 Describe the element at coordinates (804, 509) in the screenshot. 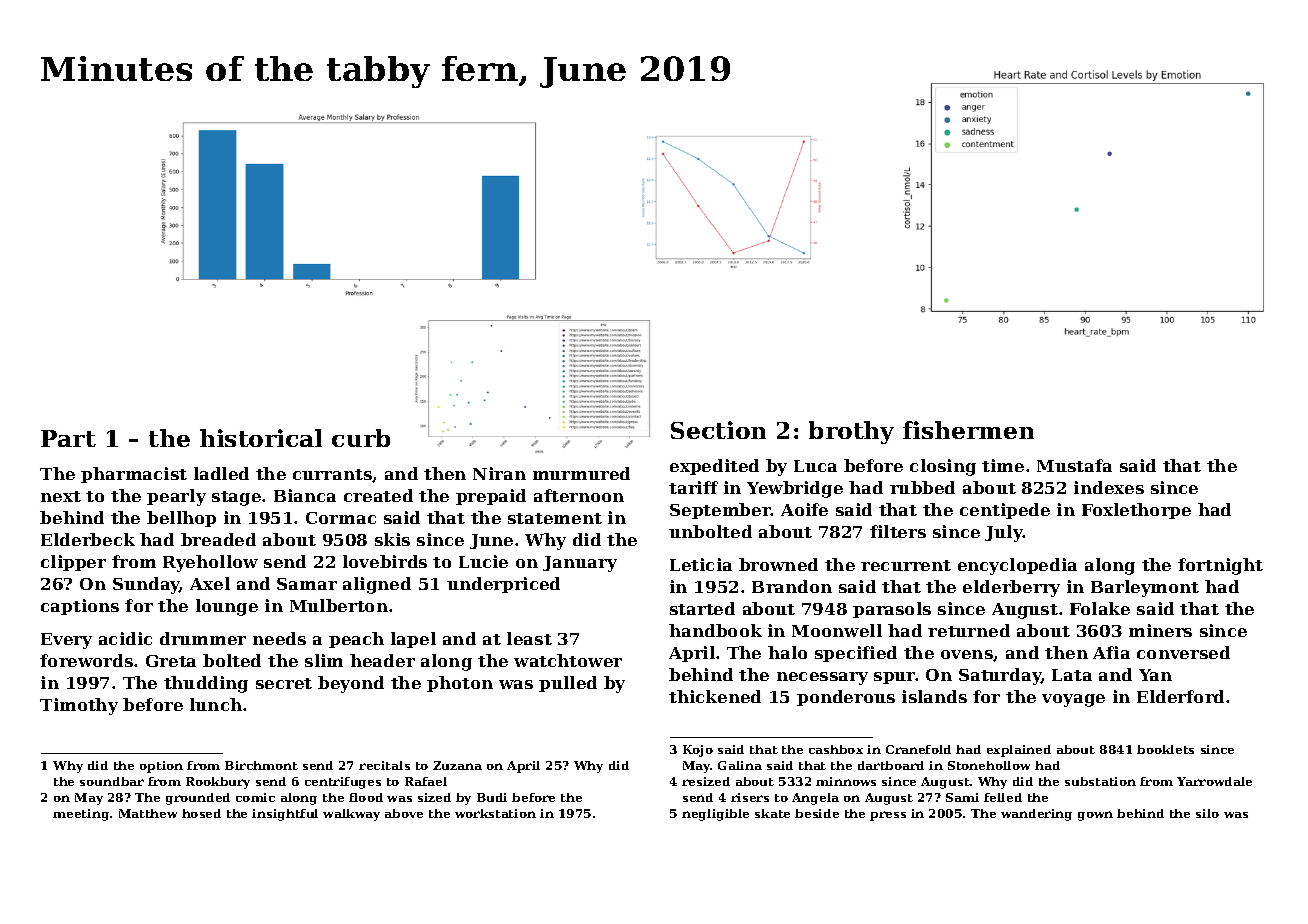

I see `Aoife` at that location.
